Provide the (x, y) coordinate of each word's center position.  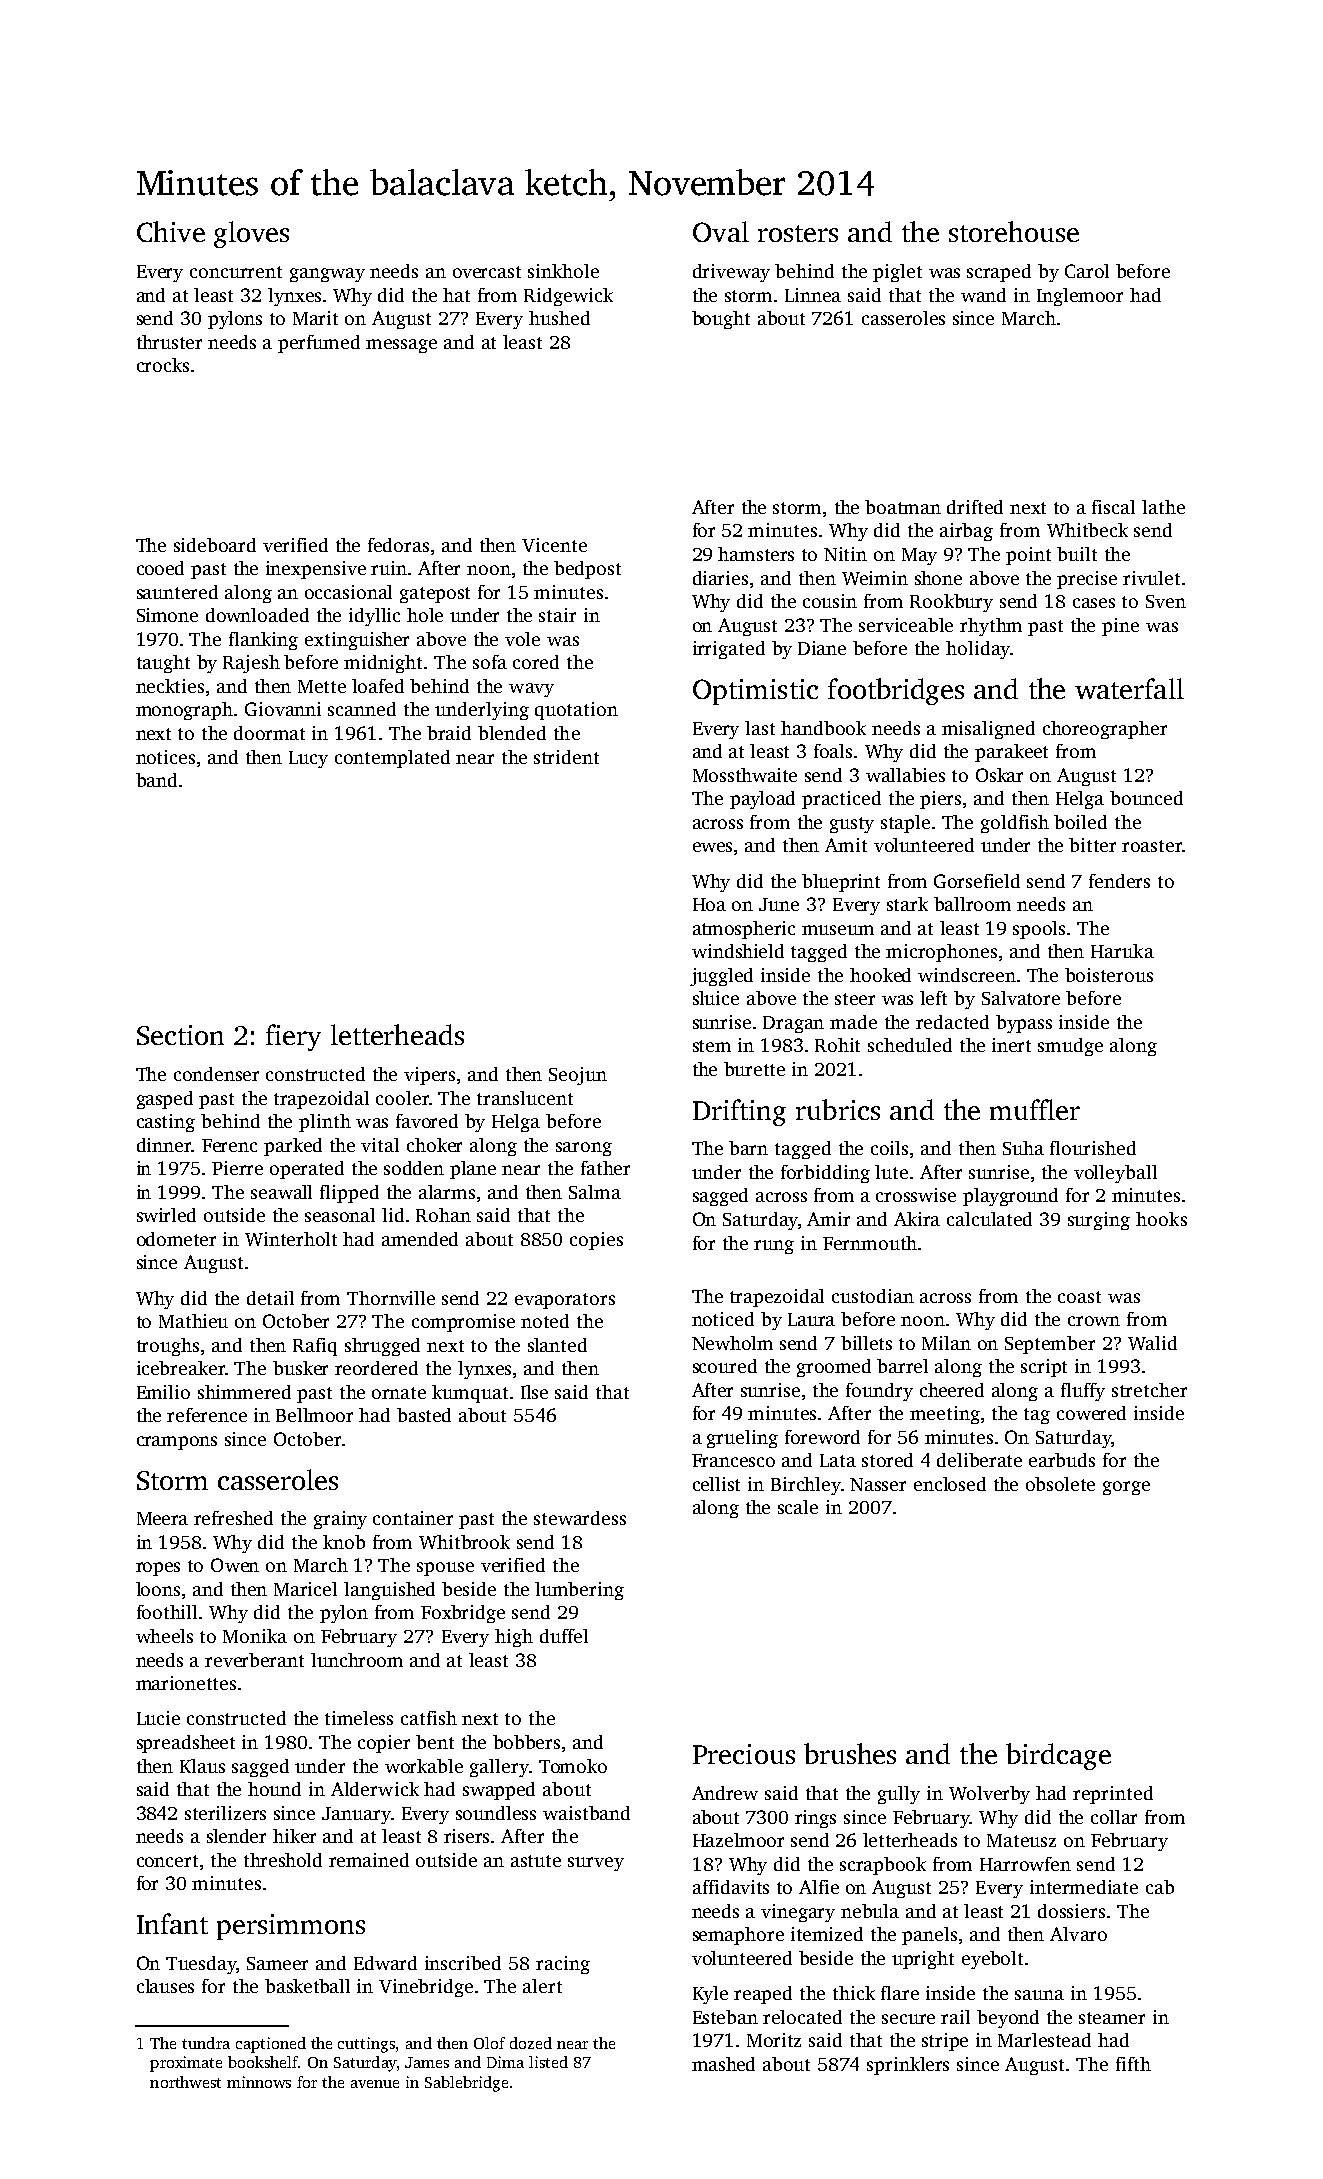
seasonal (340, 1215)
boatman (903, 507)
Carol (1087, 271)
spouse (445, 1569)
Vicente (554, 545)
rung (774, 1247)
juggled (721, 977)
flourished (1093, 1148)
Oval (721, 231)
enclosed (950, 1484)
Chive (171, 231)
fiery (293, 1037)
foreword (822, 1437)
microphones (941, 953)
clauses (165, 1986)
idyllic (374, 617)
